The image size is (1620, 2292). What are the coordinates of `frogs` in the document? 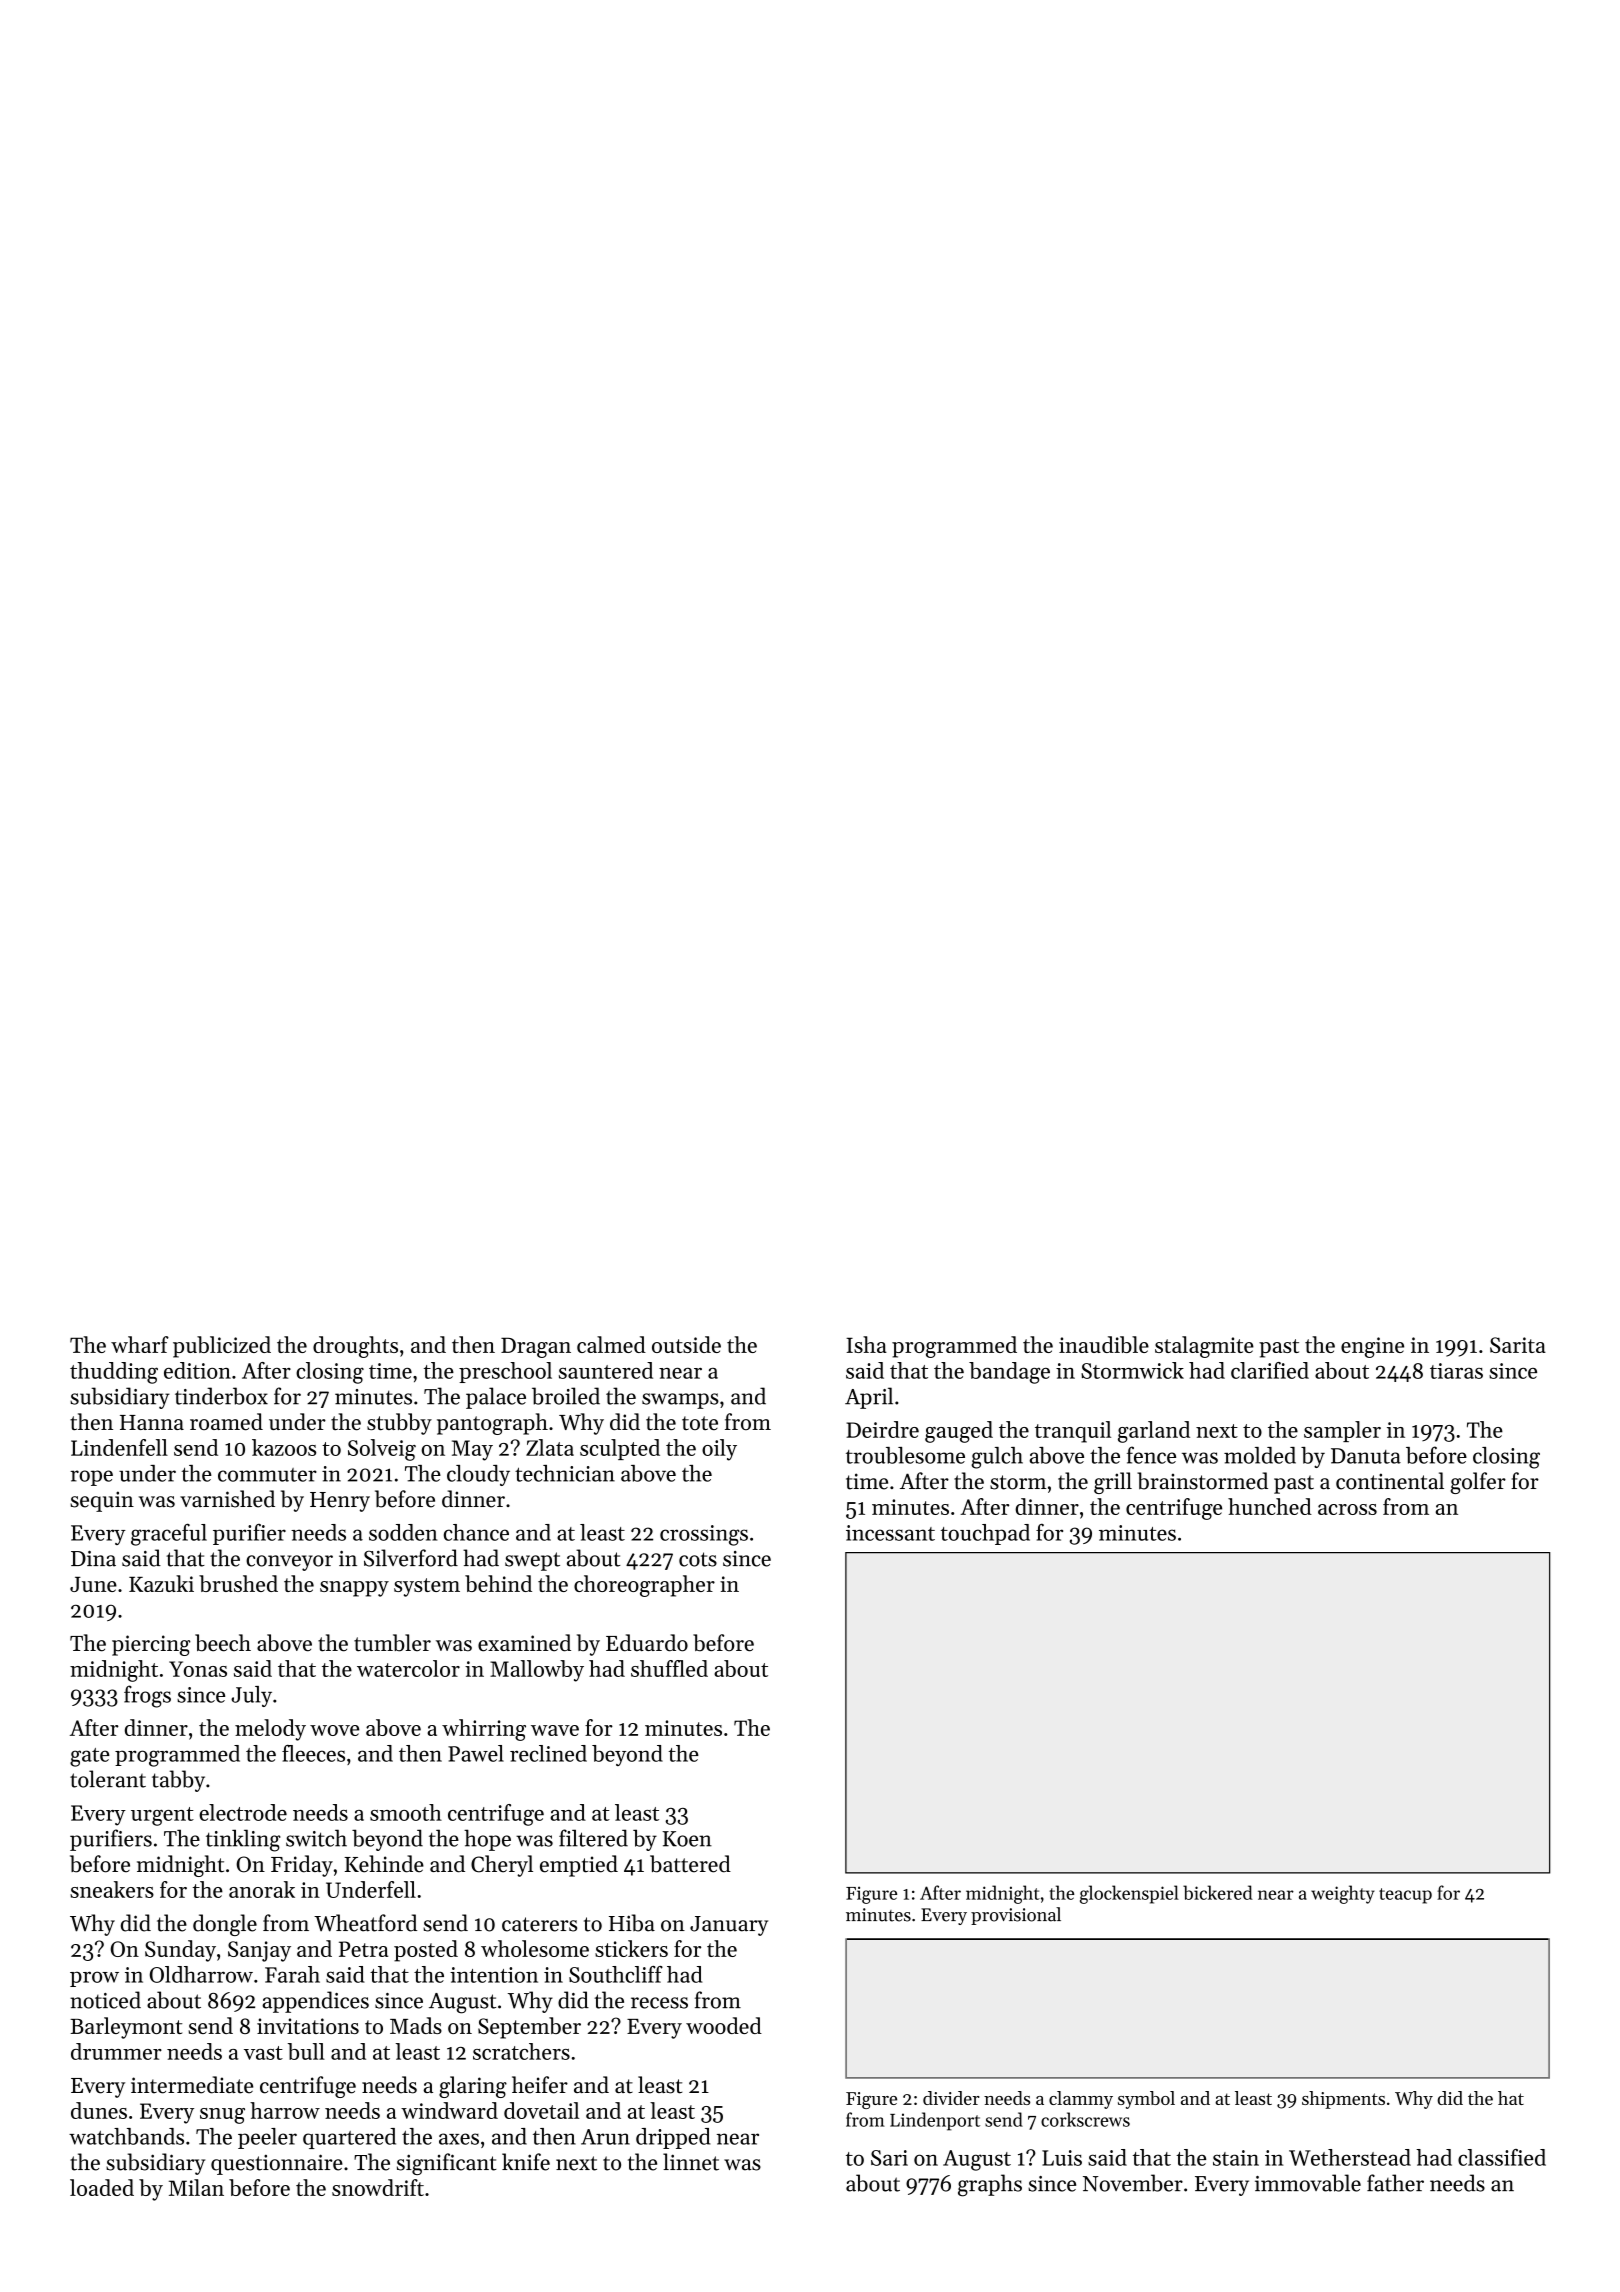 It's located at (147, 1696).
